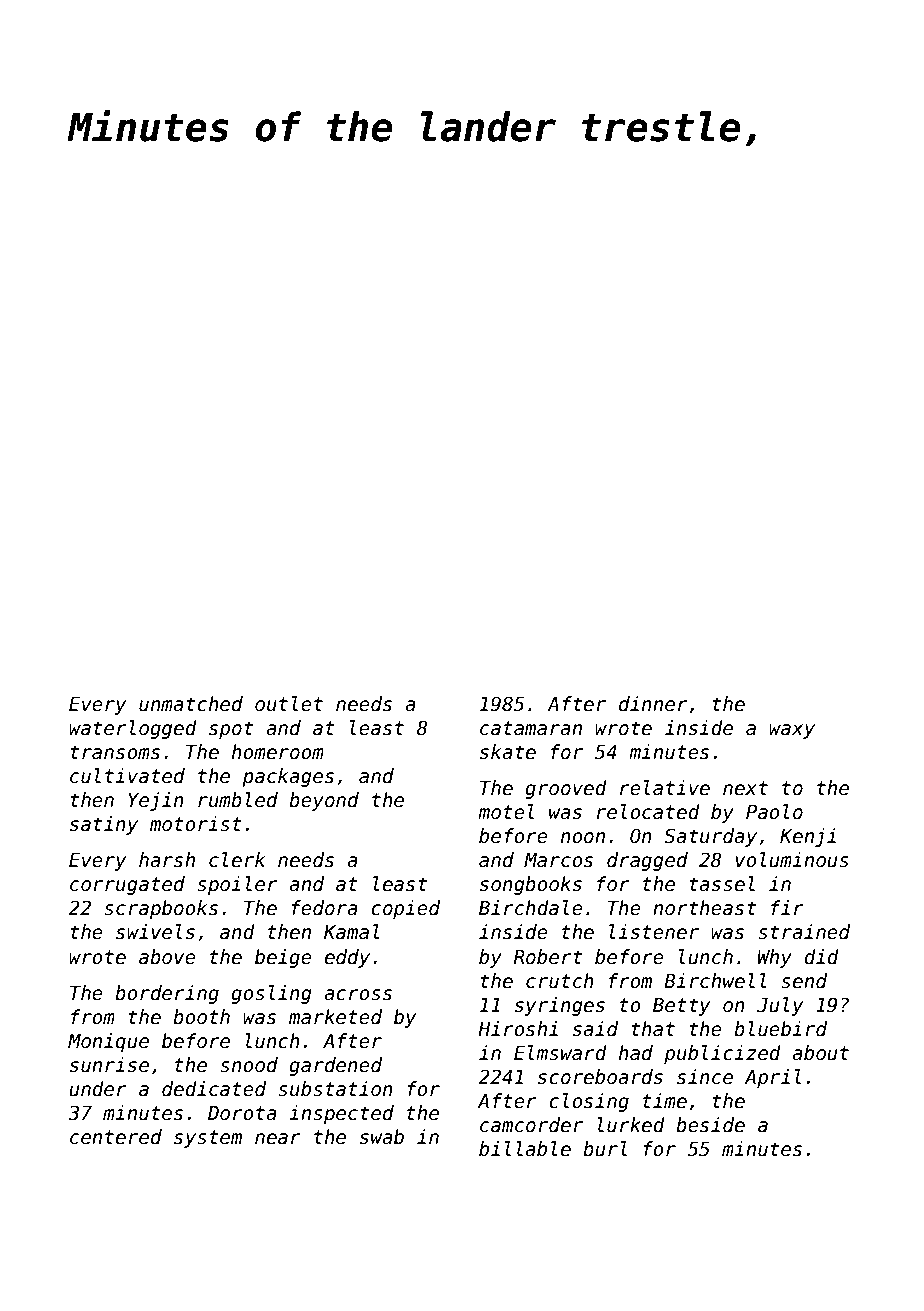 The image size is (924, 1311). Describe the element at coordinates (531, 908) in the screenshot. I see `Birchdale` at that location.
